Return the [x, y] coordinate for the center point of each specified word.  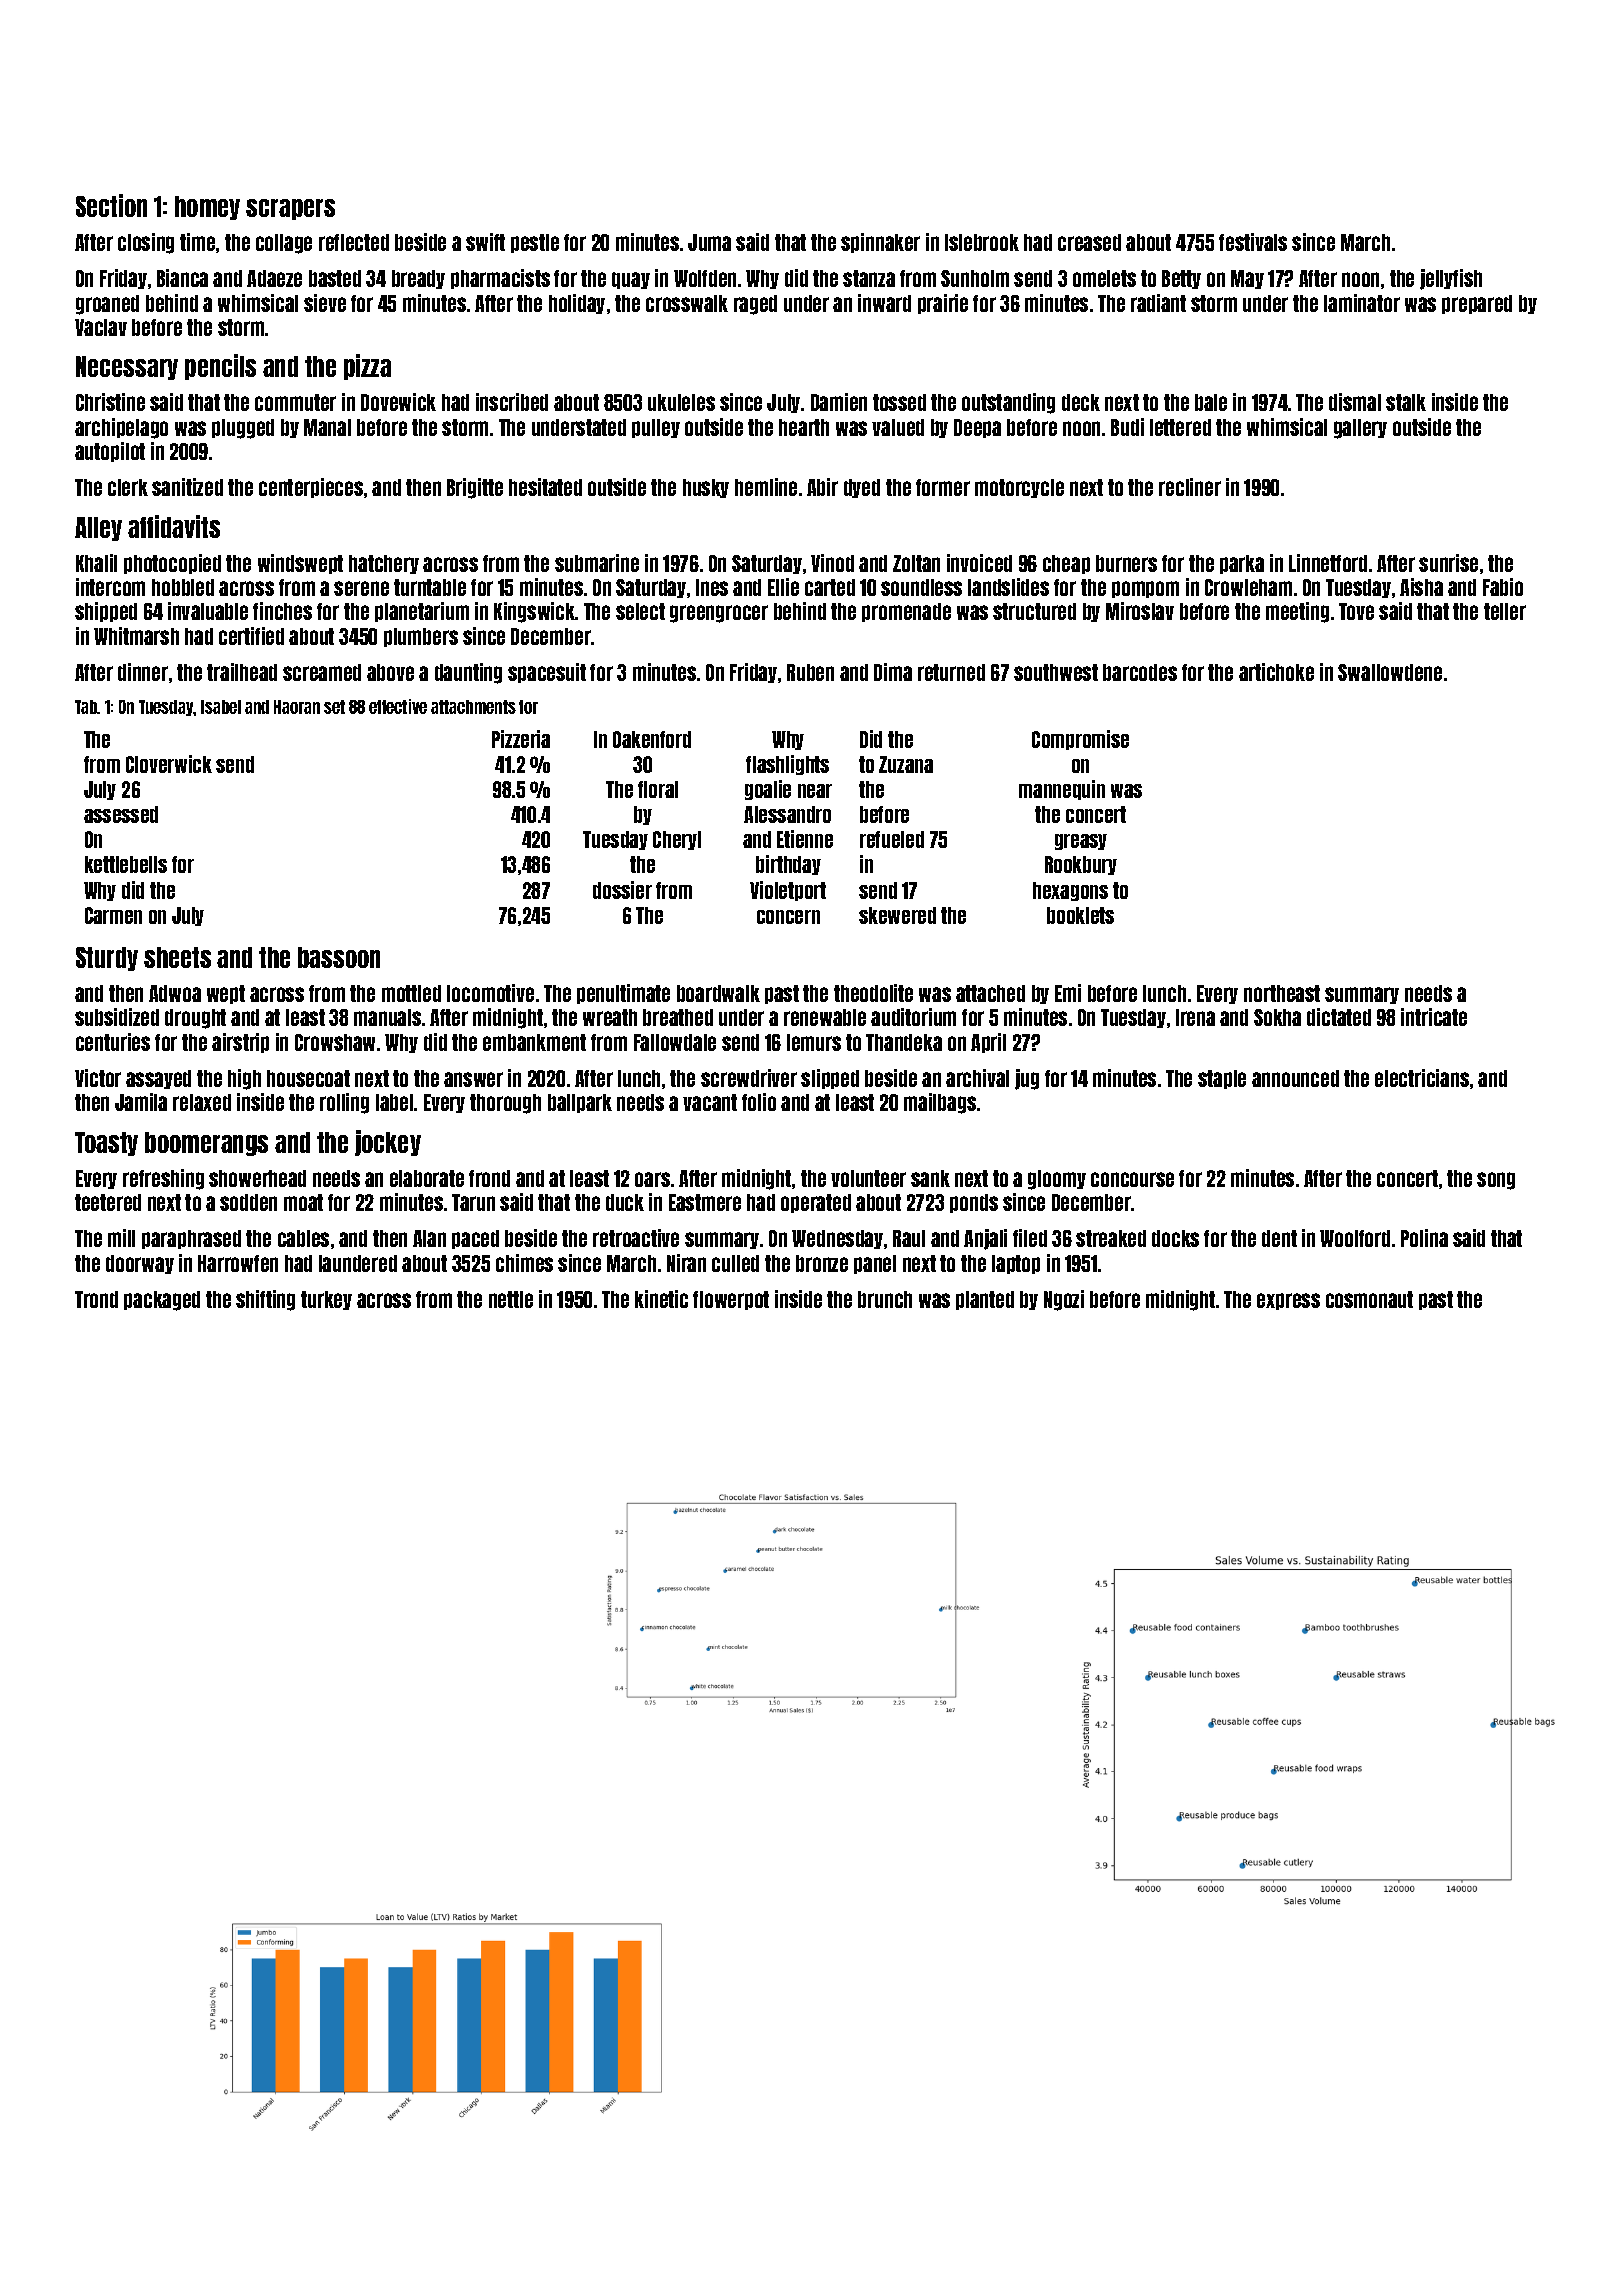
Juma [709, 242]
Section [111, 205]
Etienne [805, 839]
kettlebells [126, 864]
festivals [1253, 242]
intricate [1434, 1017]
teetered [108, 1202]
